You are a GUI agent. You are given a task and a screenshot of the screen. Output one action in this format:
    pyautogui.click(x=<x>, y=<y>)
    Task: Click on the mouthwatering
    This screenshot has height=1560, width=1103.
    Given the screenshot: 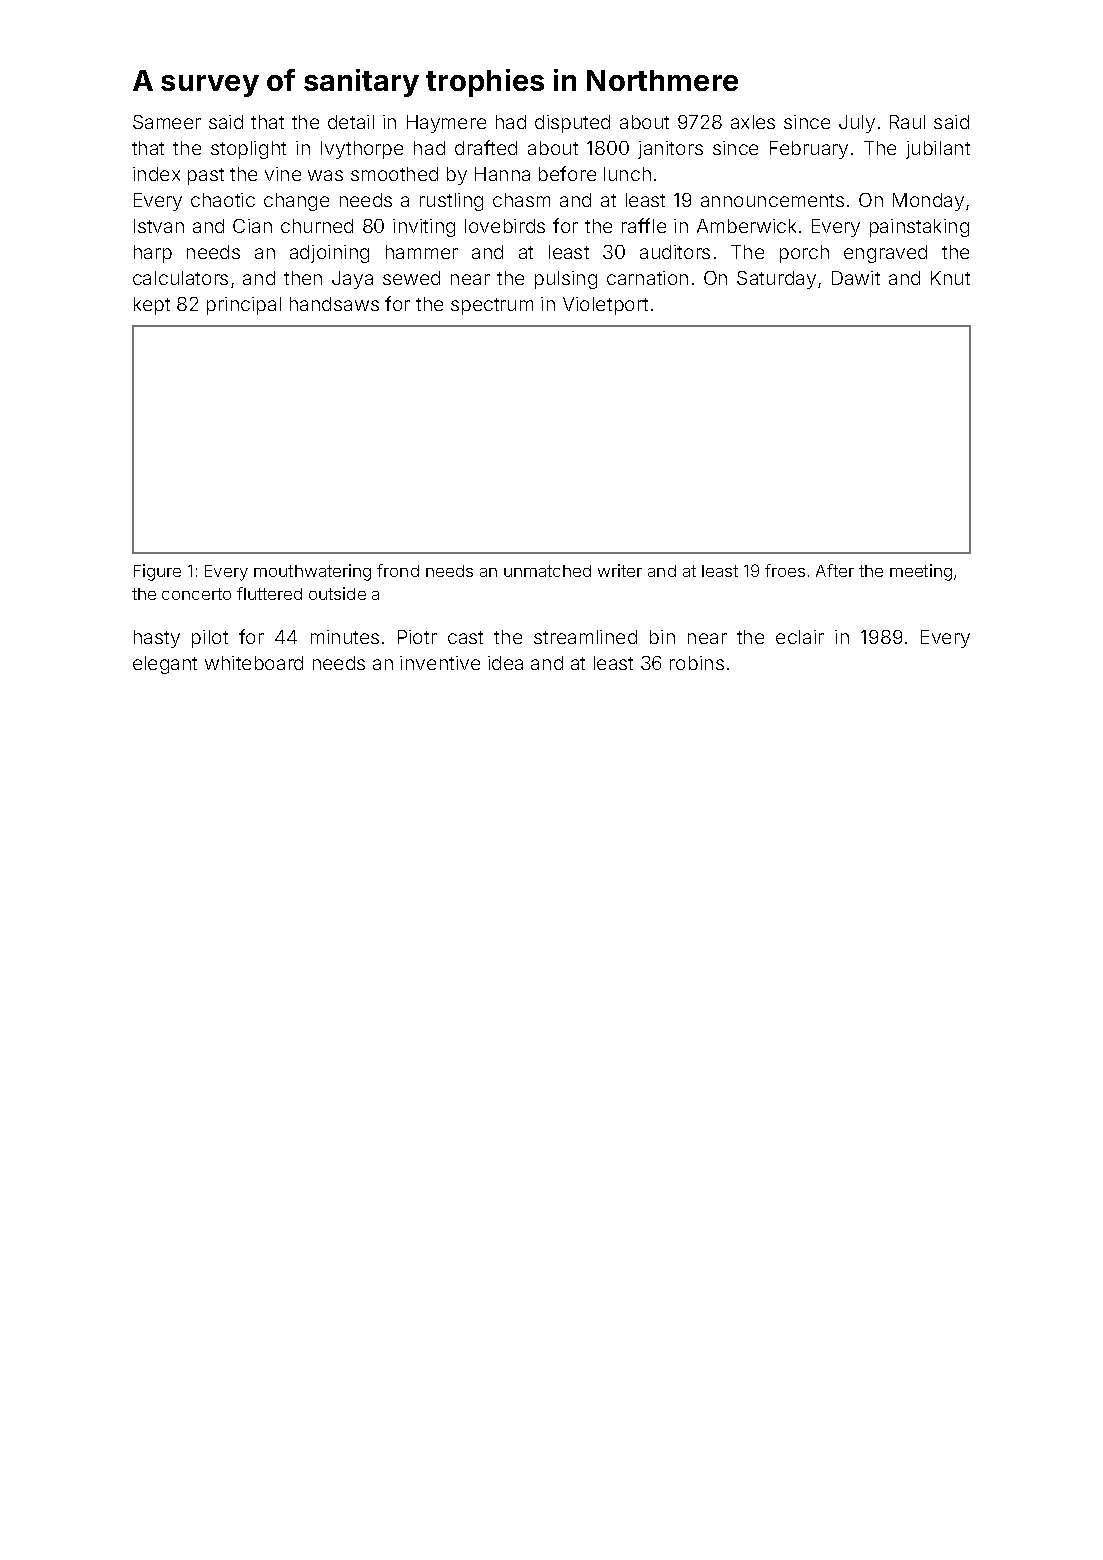 What is the action you would take?
    pyautogui.click(x=312, y=572)
